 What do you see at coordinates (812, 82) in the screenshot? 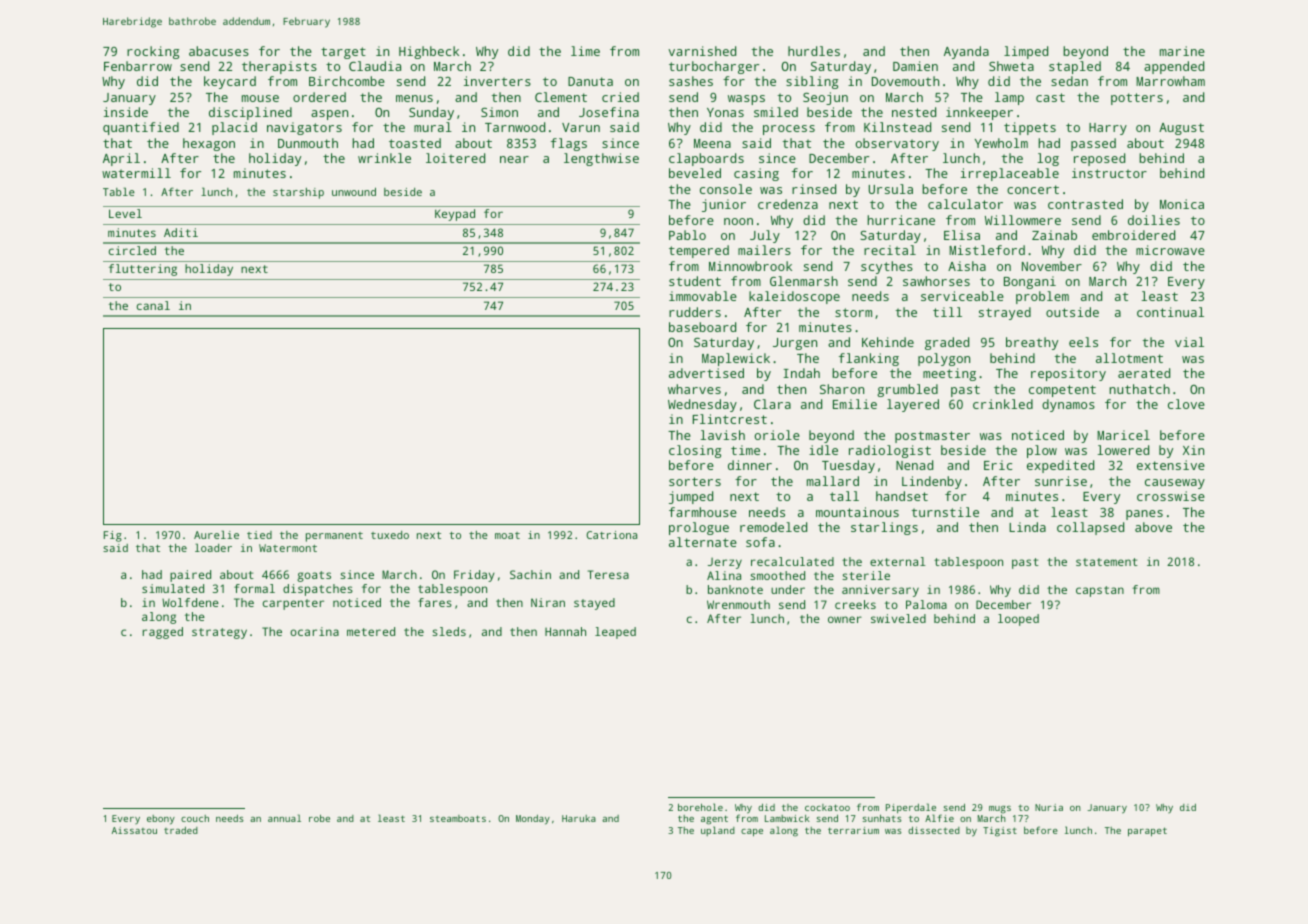
I see `sibling` at bounding box center [812, 82].
